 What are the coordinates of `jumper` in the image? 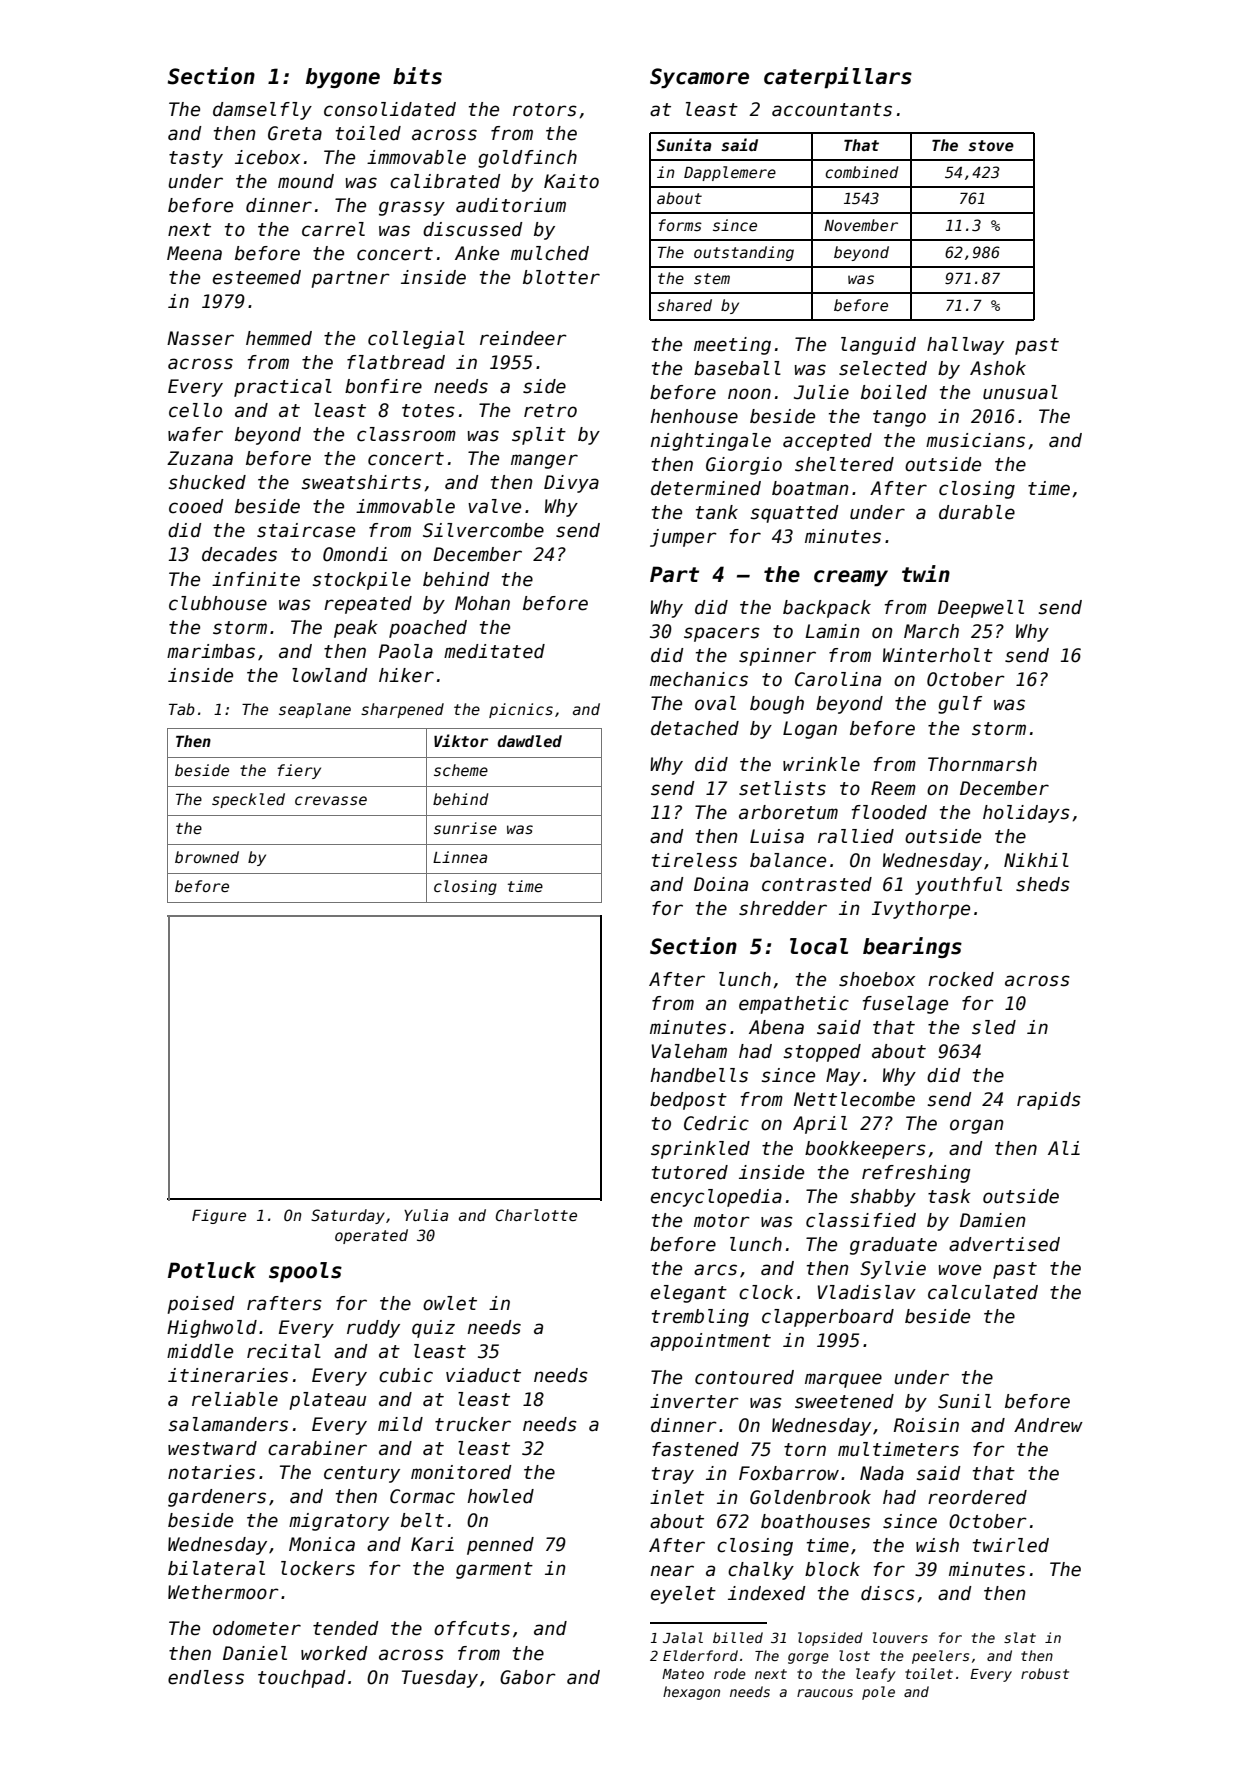 It's located at (683, 538).
